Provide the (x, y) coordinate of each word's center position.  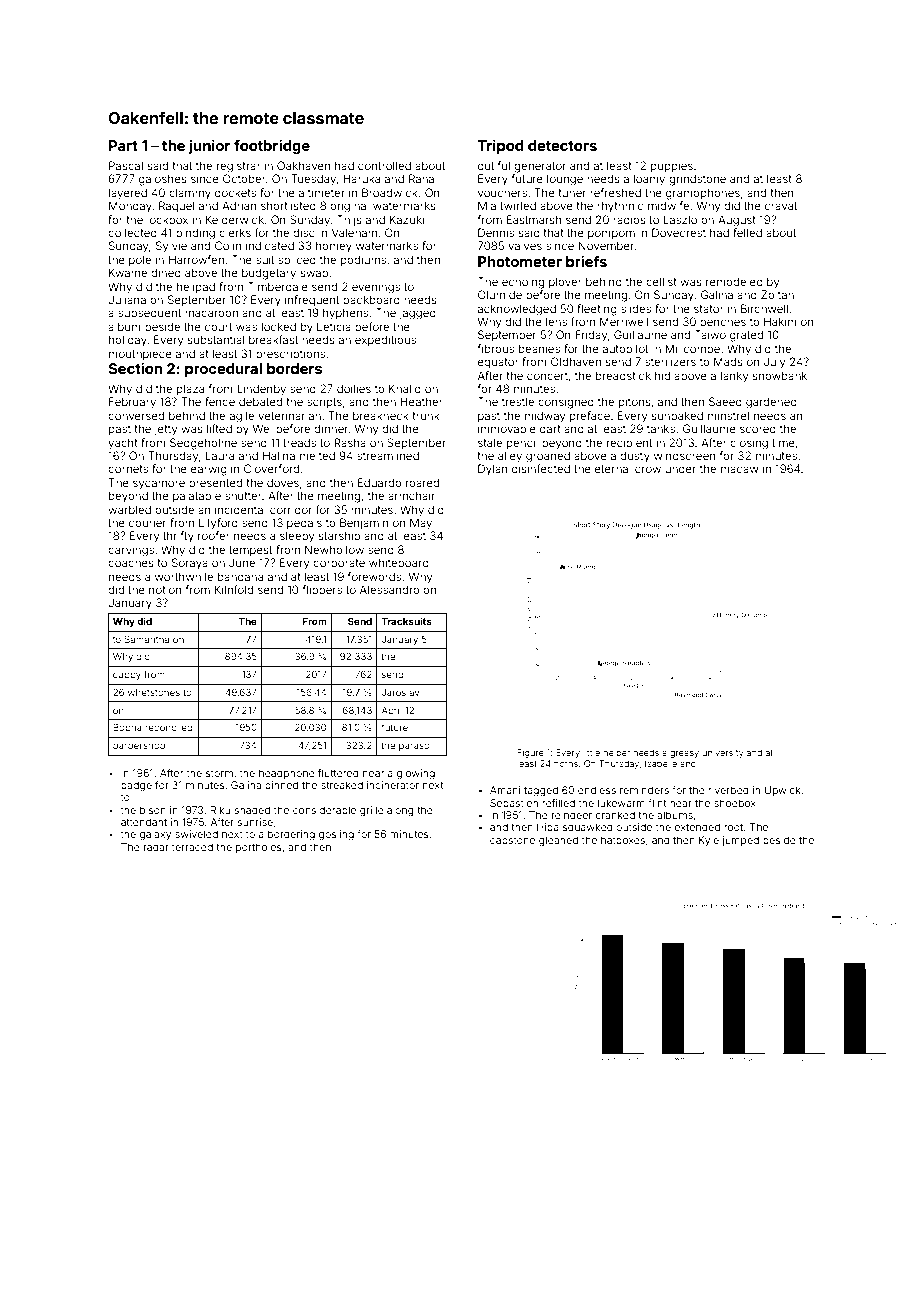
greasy (684, 754)
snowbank (780, 375)
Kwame (128, 272)
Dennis (496, 232)
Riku (220, 810)
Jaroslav (400, 692)
